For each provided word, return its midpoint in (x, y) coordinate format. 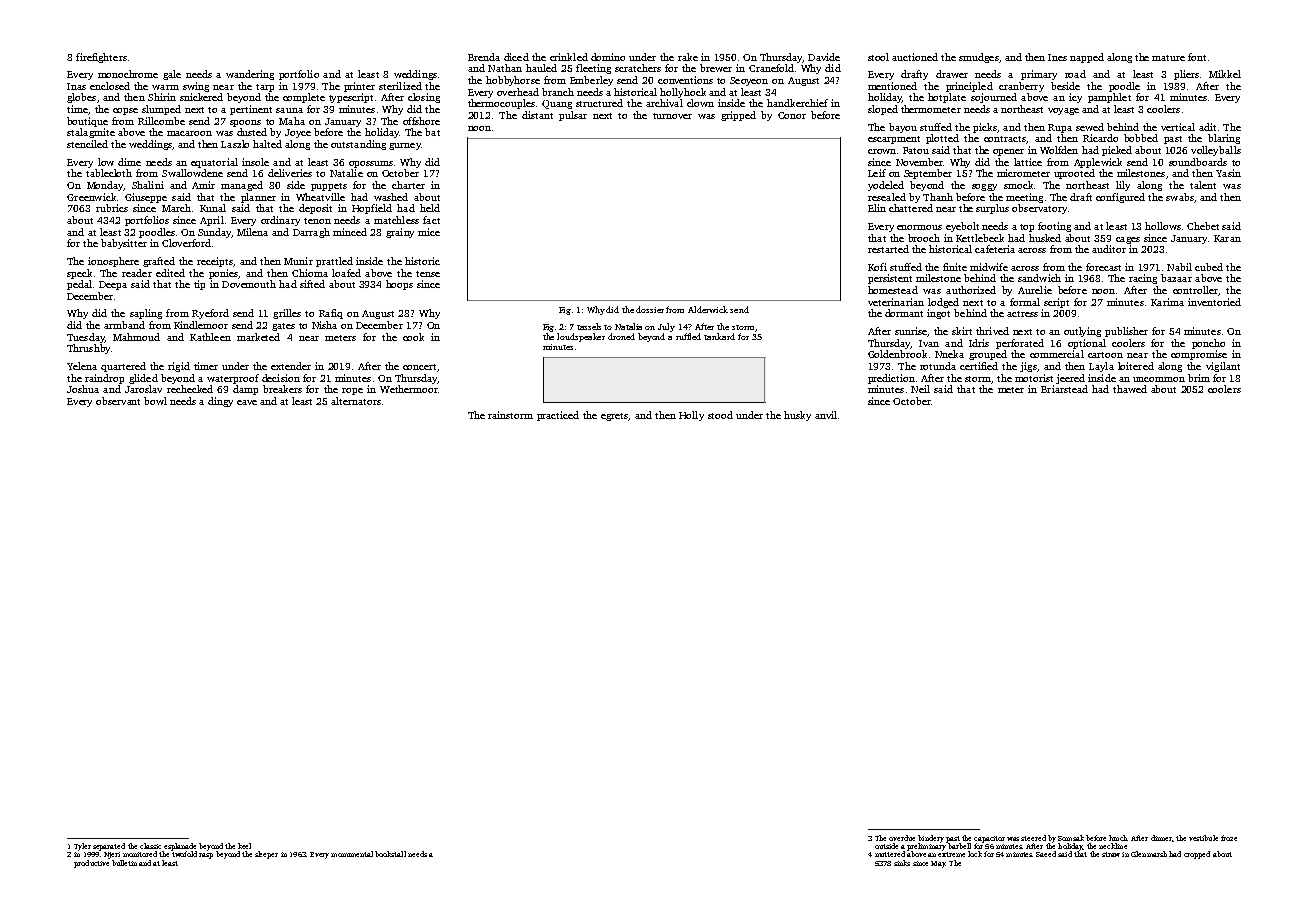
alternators (356, 401)
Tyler (82, 847)
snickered (201, 97)
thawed (1130, 389)
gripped (738, 116)
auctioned (915, 57)
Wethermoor (409, 389)
